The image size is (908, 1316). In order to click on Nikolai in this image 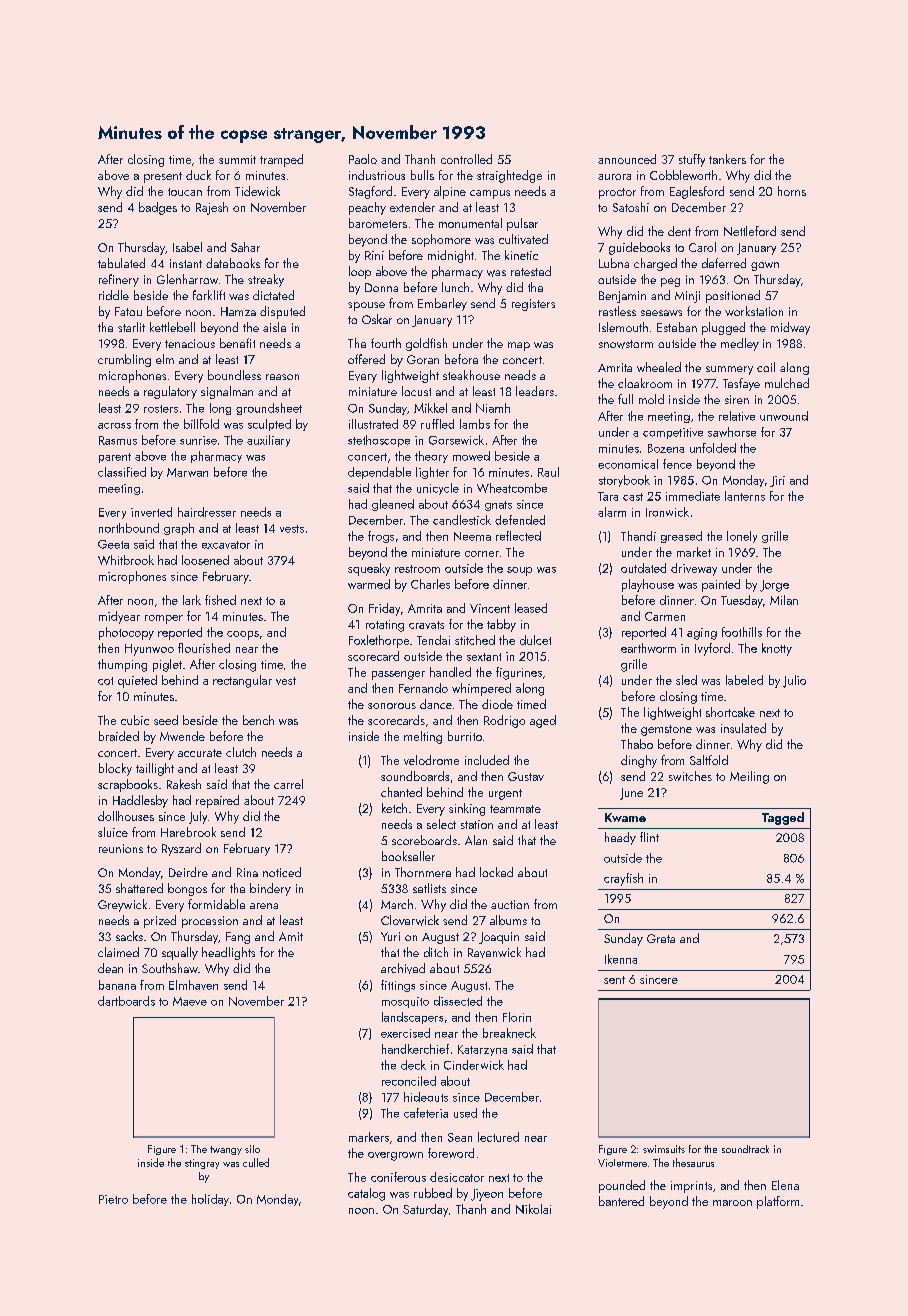, I will do `click(533, 1209)`.
